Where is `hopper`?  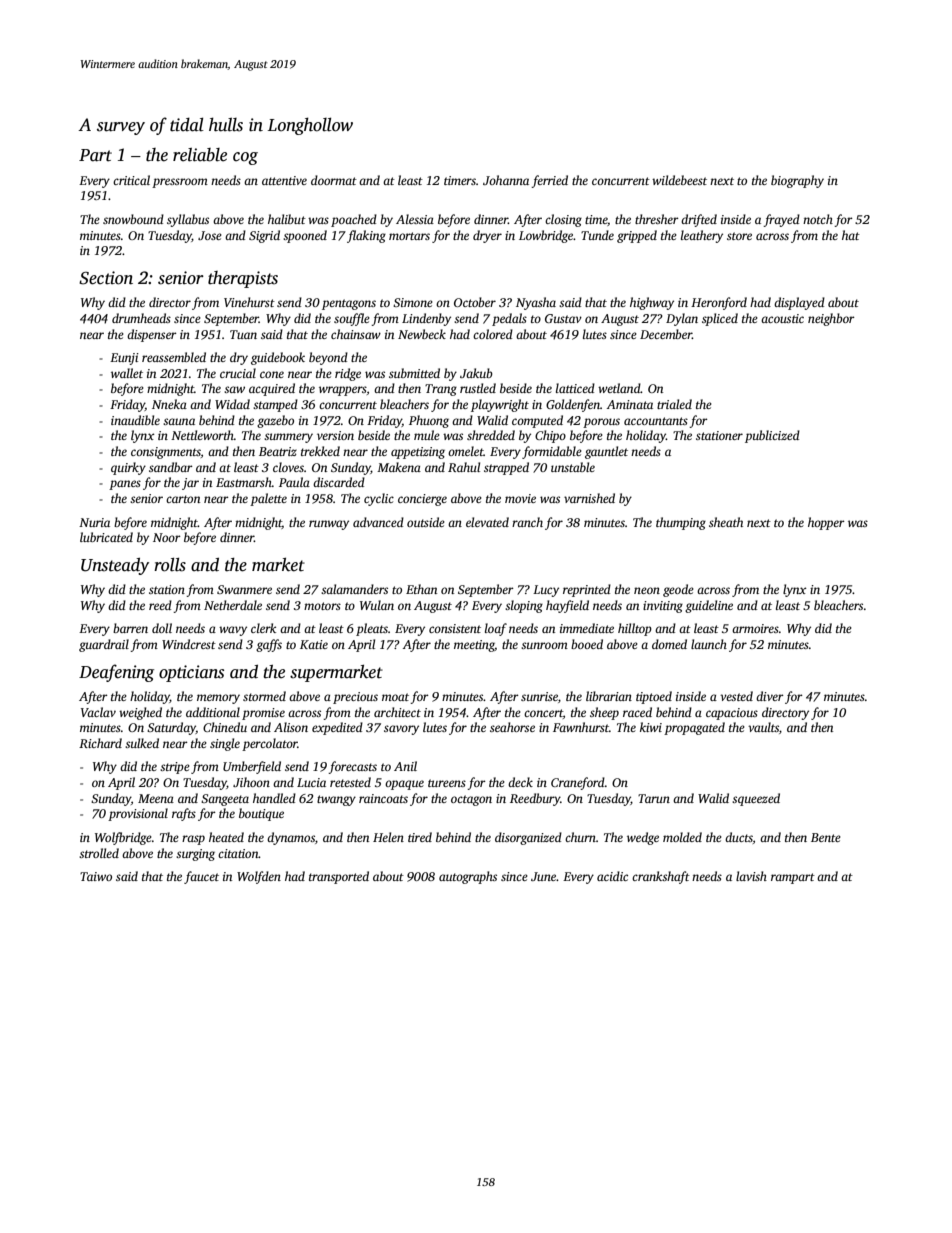 hopper is located at coordinates (826, 523).
